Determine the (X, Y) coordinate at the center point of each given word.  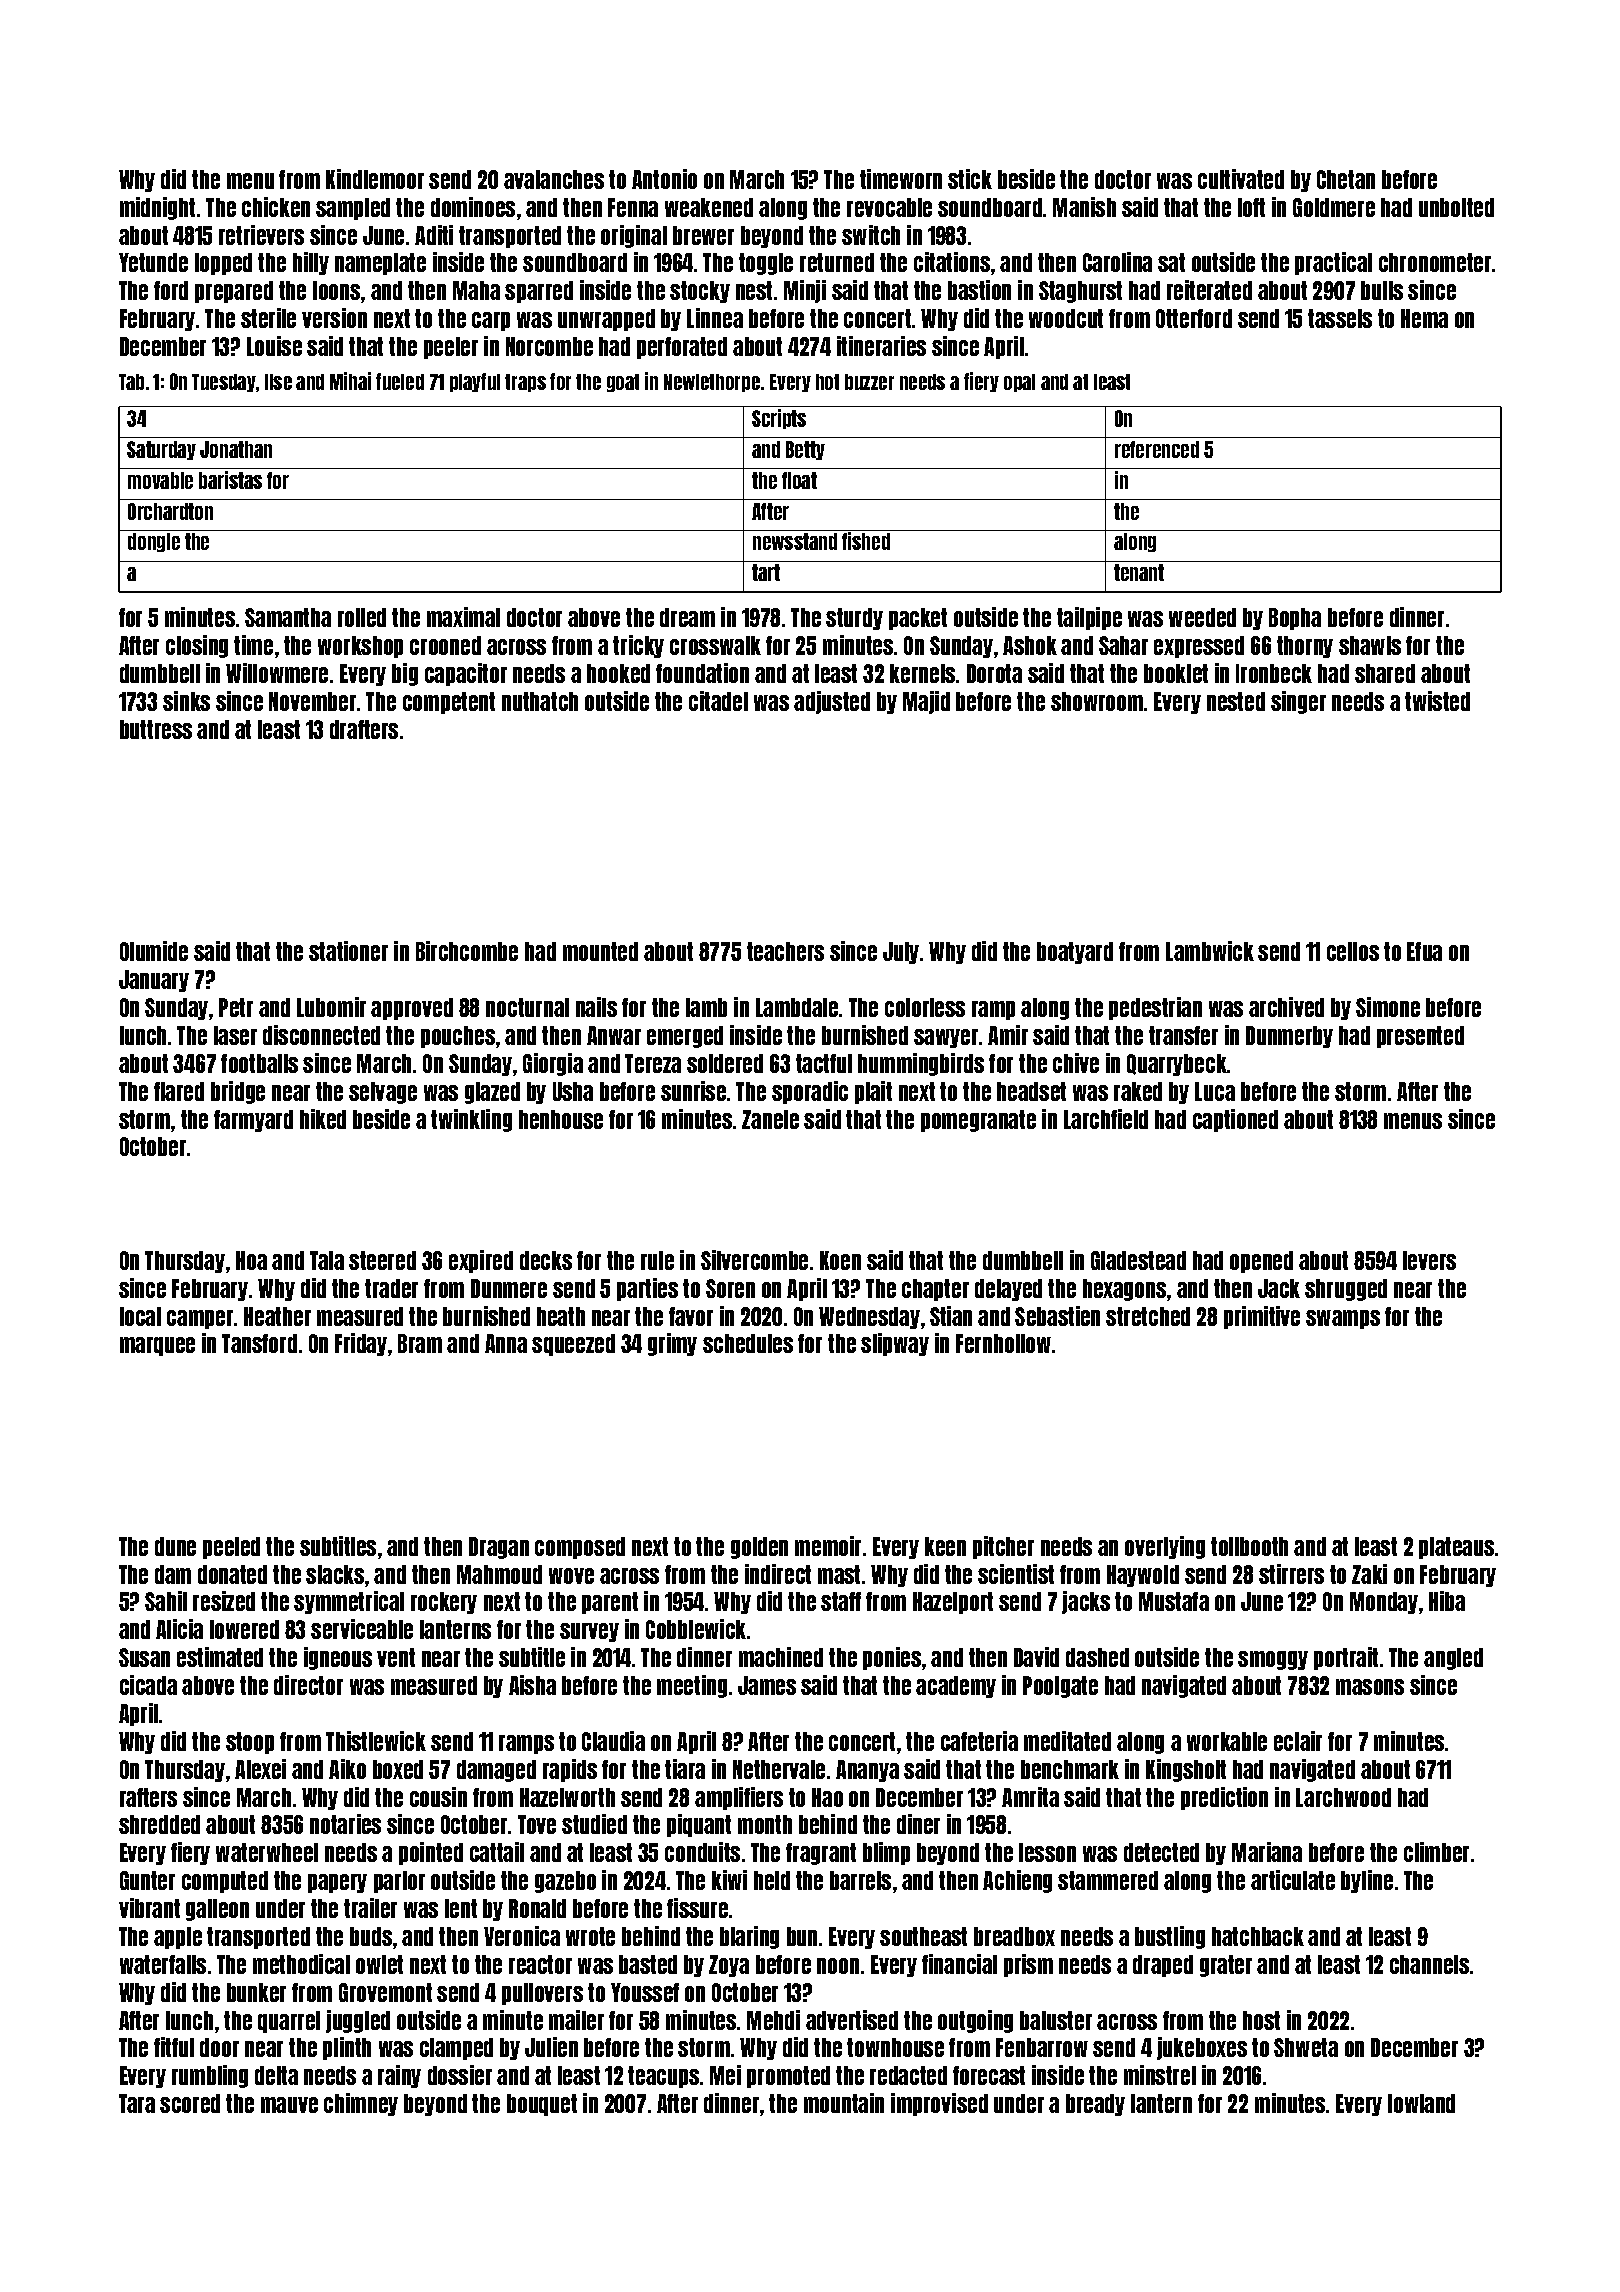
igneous (338, 1658)
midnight (157, 208)
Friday (361, 1344)
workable (1227, 1741)
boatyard (1075, 953)
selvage (383, 1093)
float (799, 480)
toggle (766, 264)
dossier (460, 2075)
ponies (892, 1658)
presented (1420, 1037)
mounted (600, 951)
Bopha (1295, 619)
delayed (1008, 1290)
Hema (1424, 318)
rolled (362, 617)
